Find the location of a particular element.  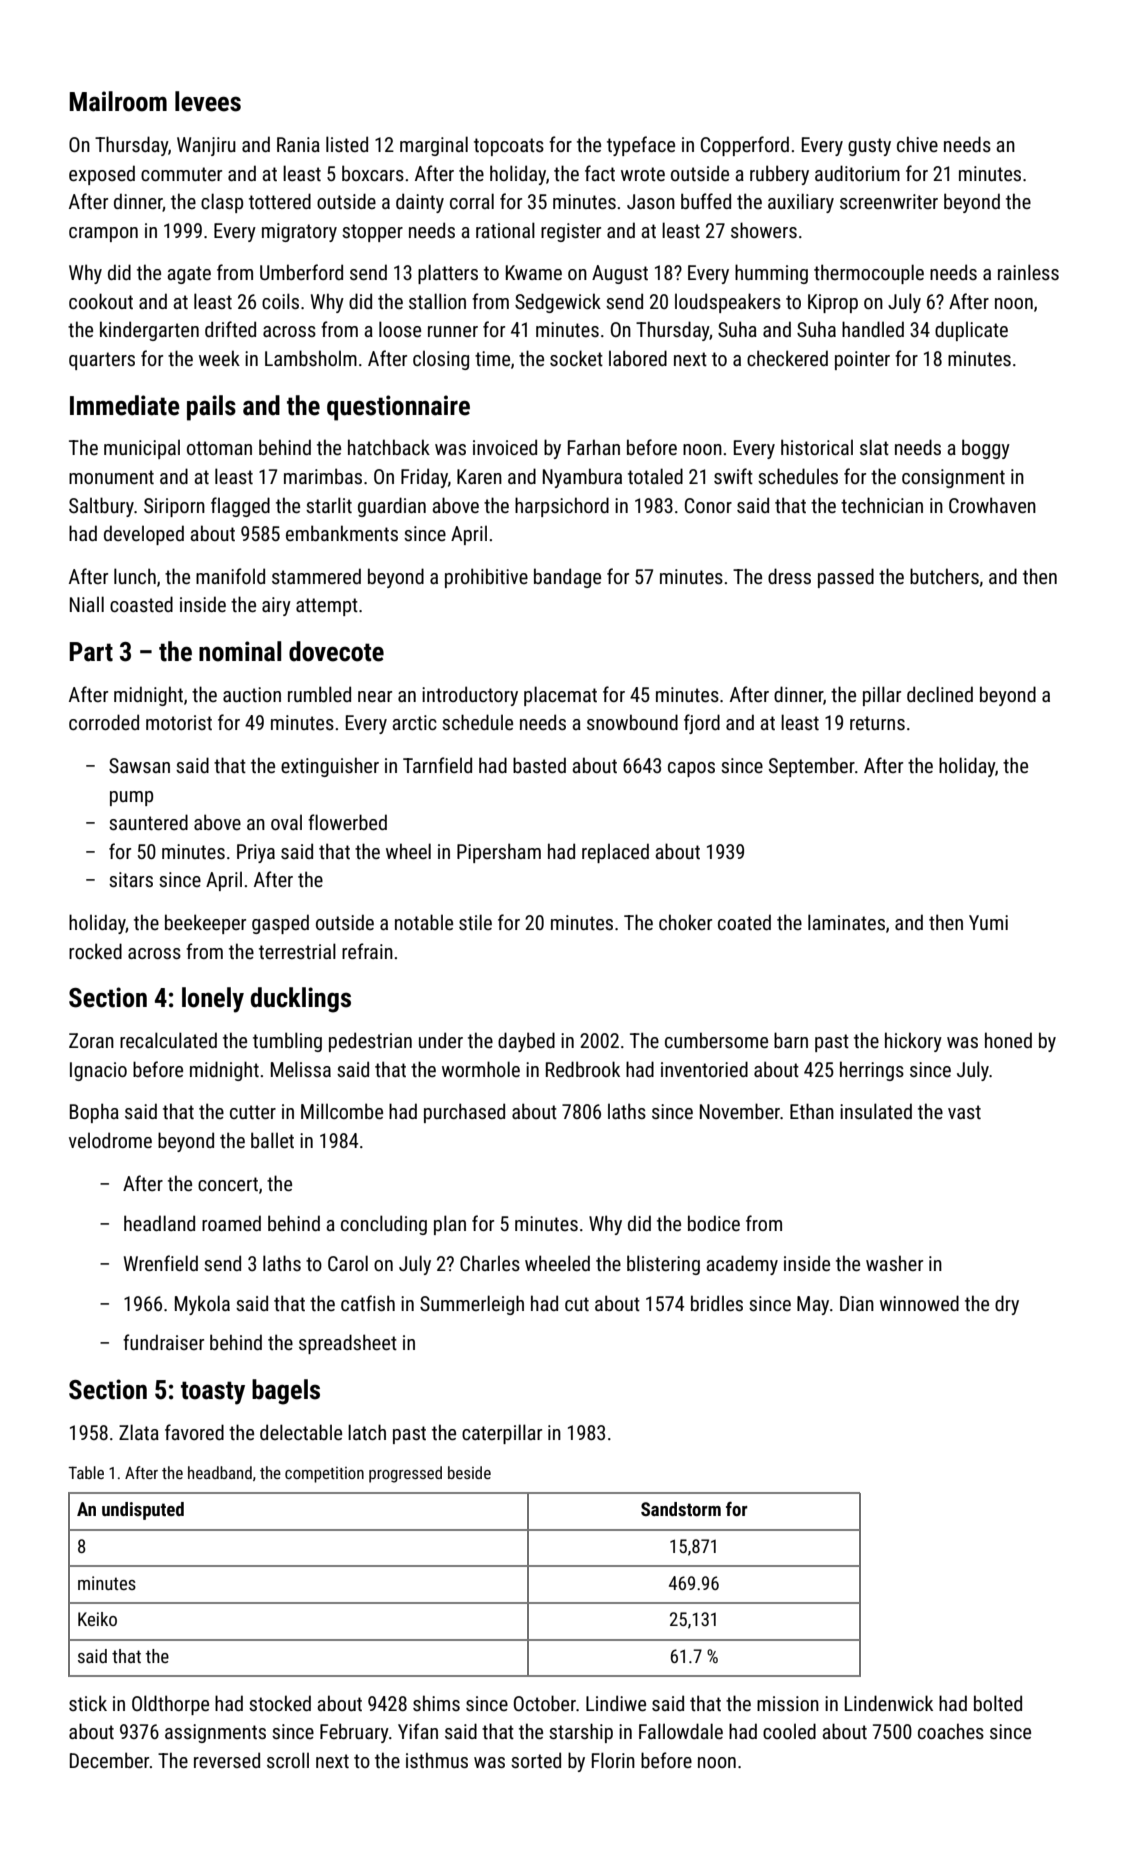

shims is located at coordinates (436, 1703).
